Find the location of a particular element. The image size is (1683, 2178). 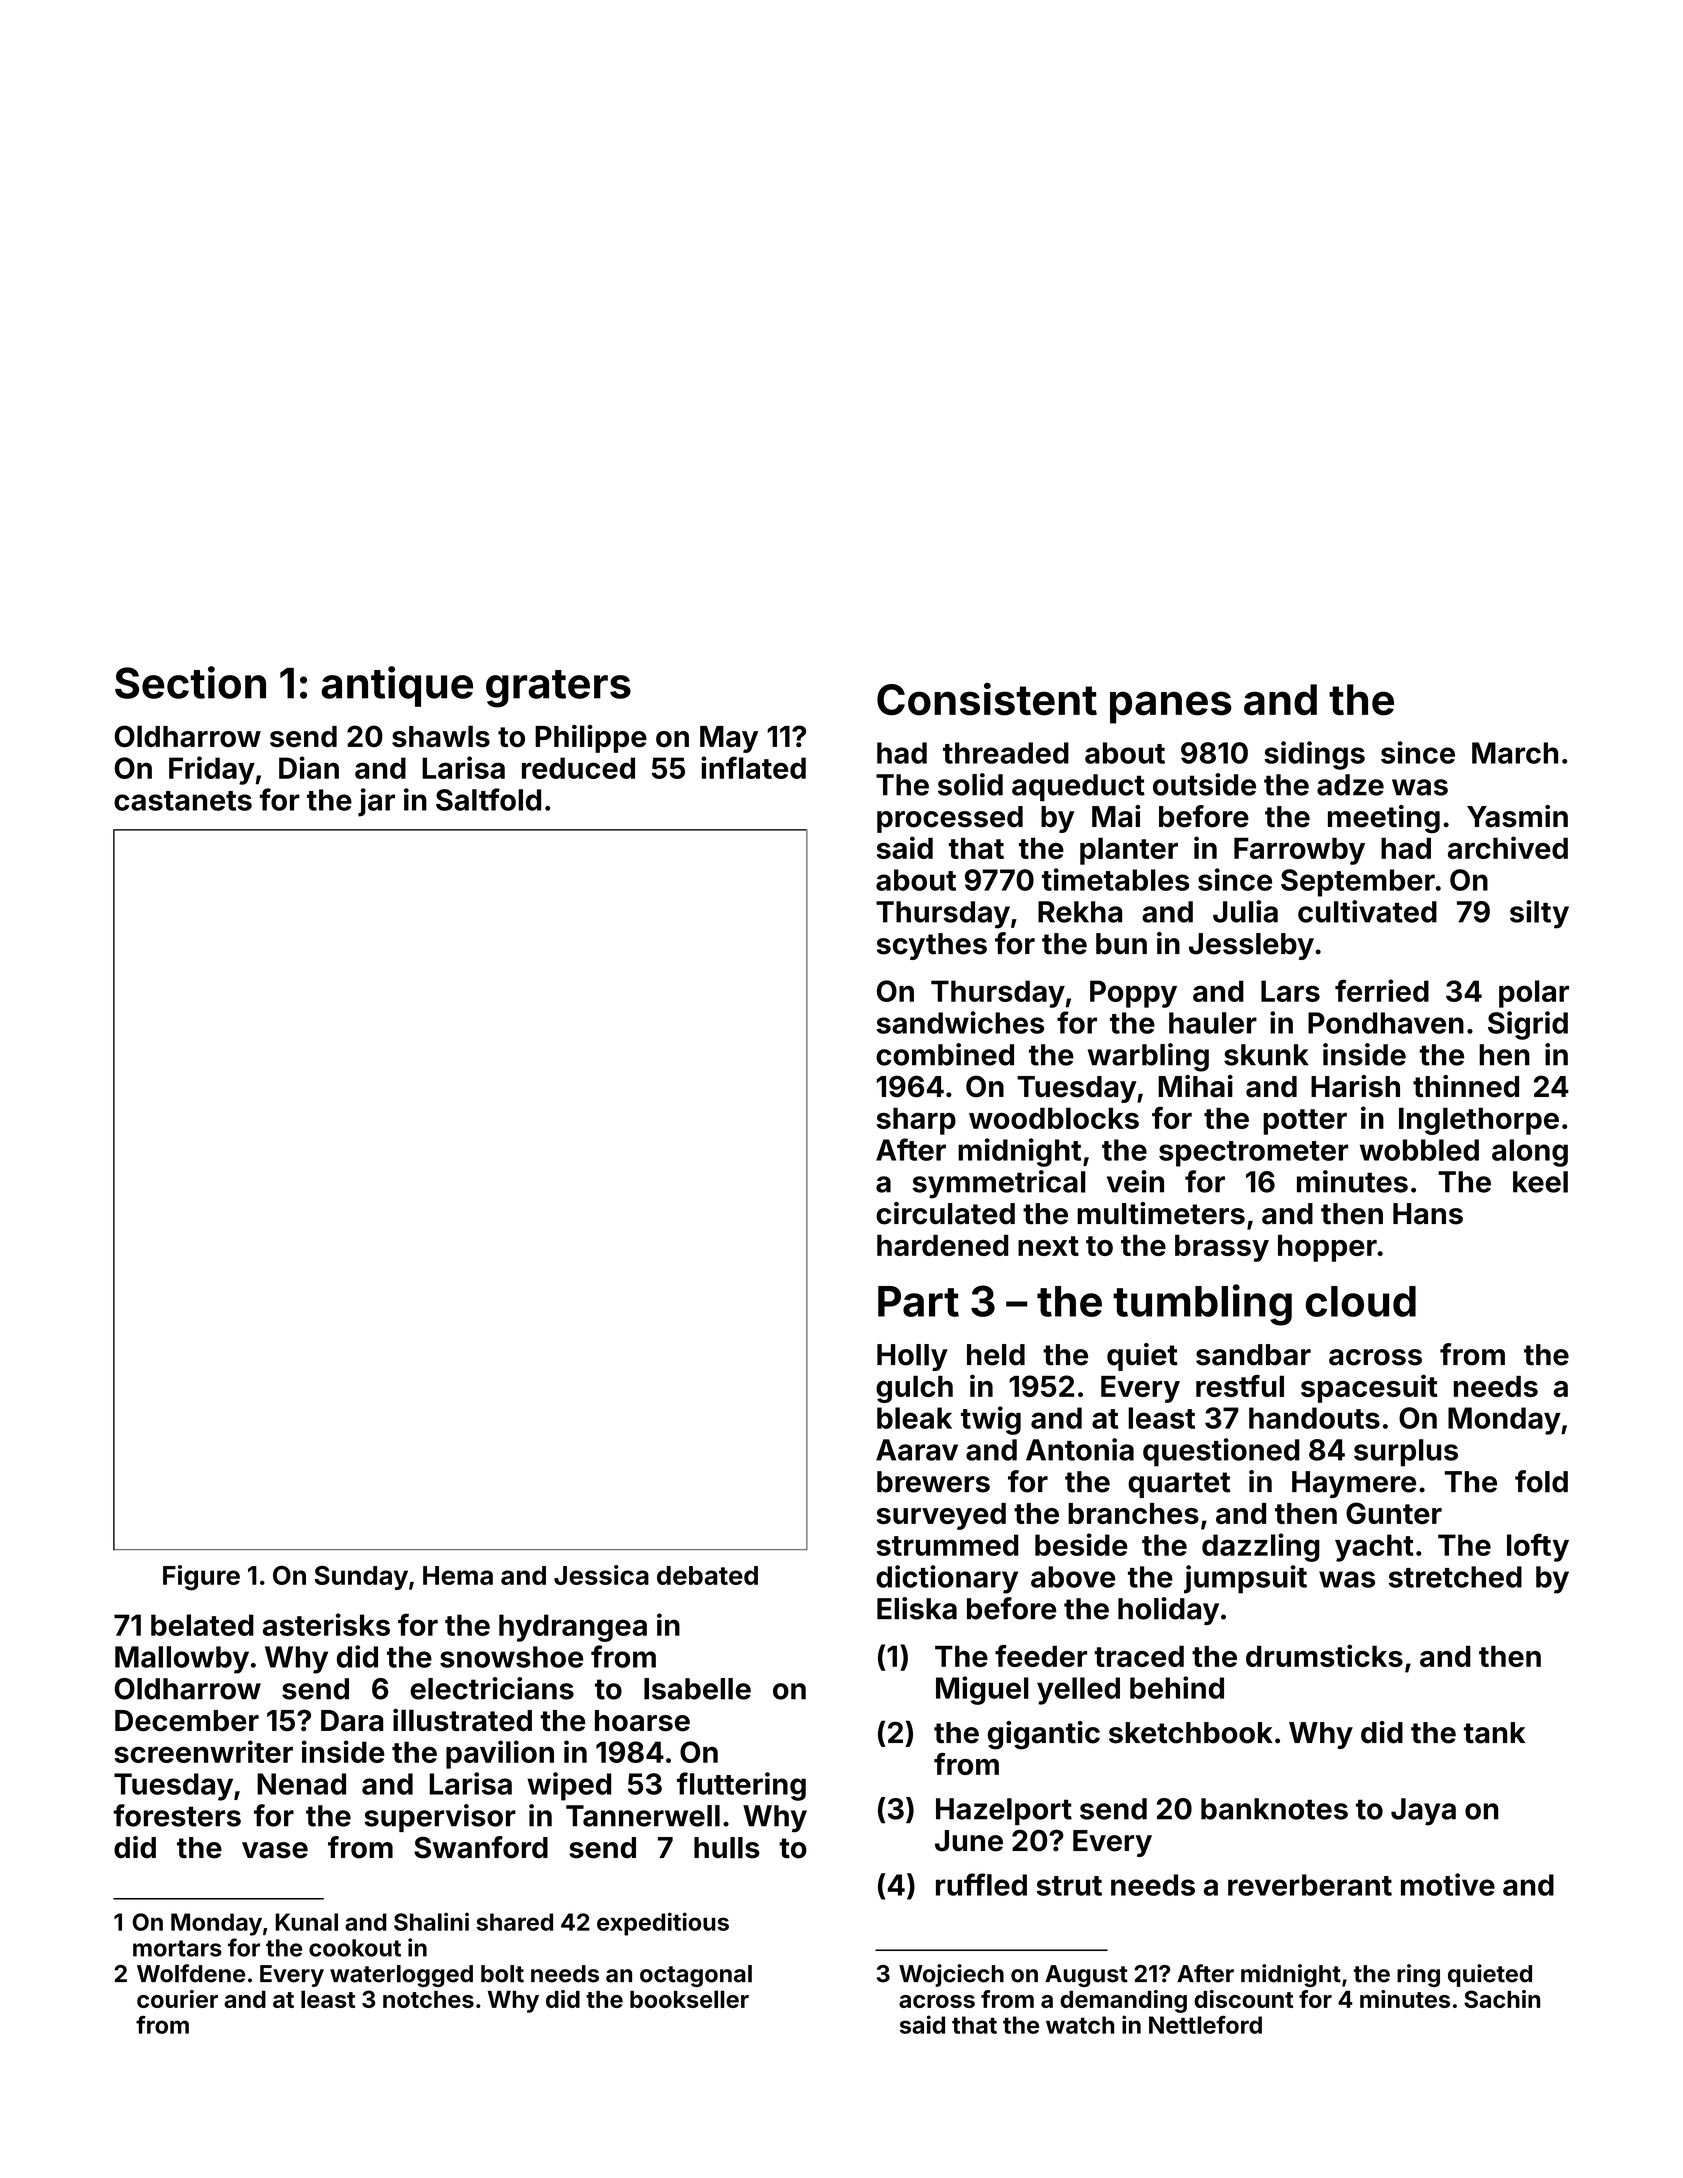

gulch is located at coordinates (914, 1389).
